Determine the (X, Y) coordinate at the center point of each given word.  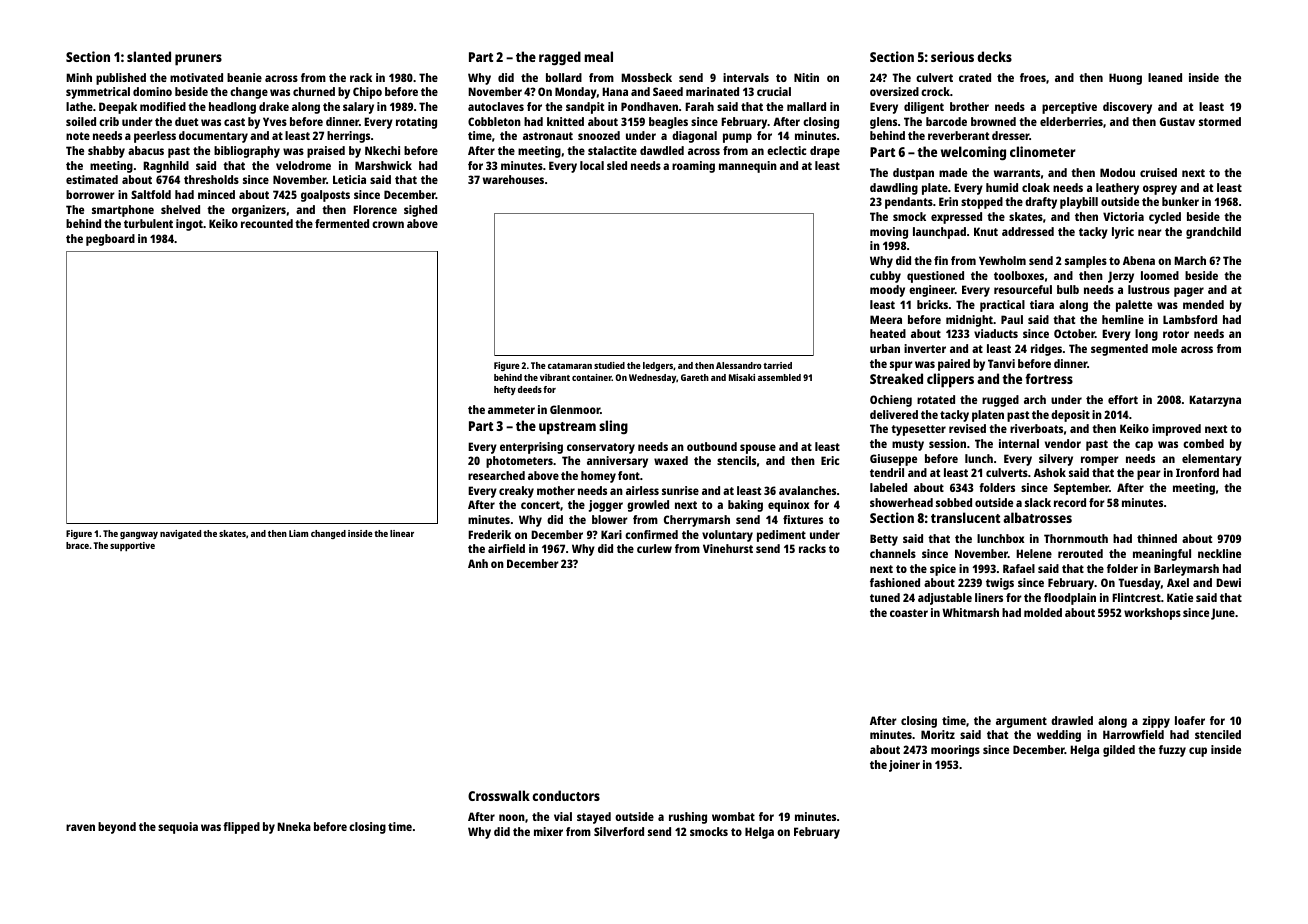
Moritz (938, 734)
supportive (132, 546)
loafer (1190, 720)
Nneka (294, 826)
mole (1164, 348)
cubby (885, 277)
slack (1038, 502)
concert (540, 505)
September (1081, 489)
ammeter (511, 410)
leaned (1165, 77)
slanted (149, 56)
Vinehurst (728, 548)
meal (598, 56)
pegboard (110, 240)
